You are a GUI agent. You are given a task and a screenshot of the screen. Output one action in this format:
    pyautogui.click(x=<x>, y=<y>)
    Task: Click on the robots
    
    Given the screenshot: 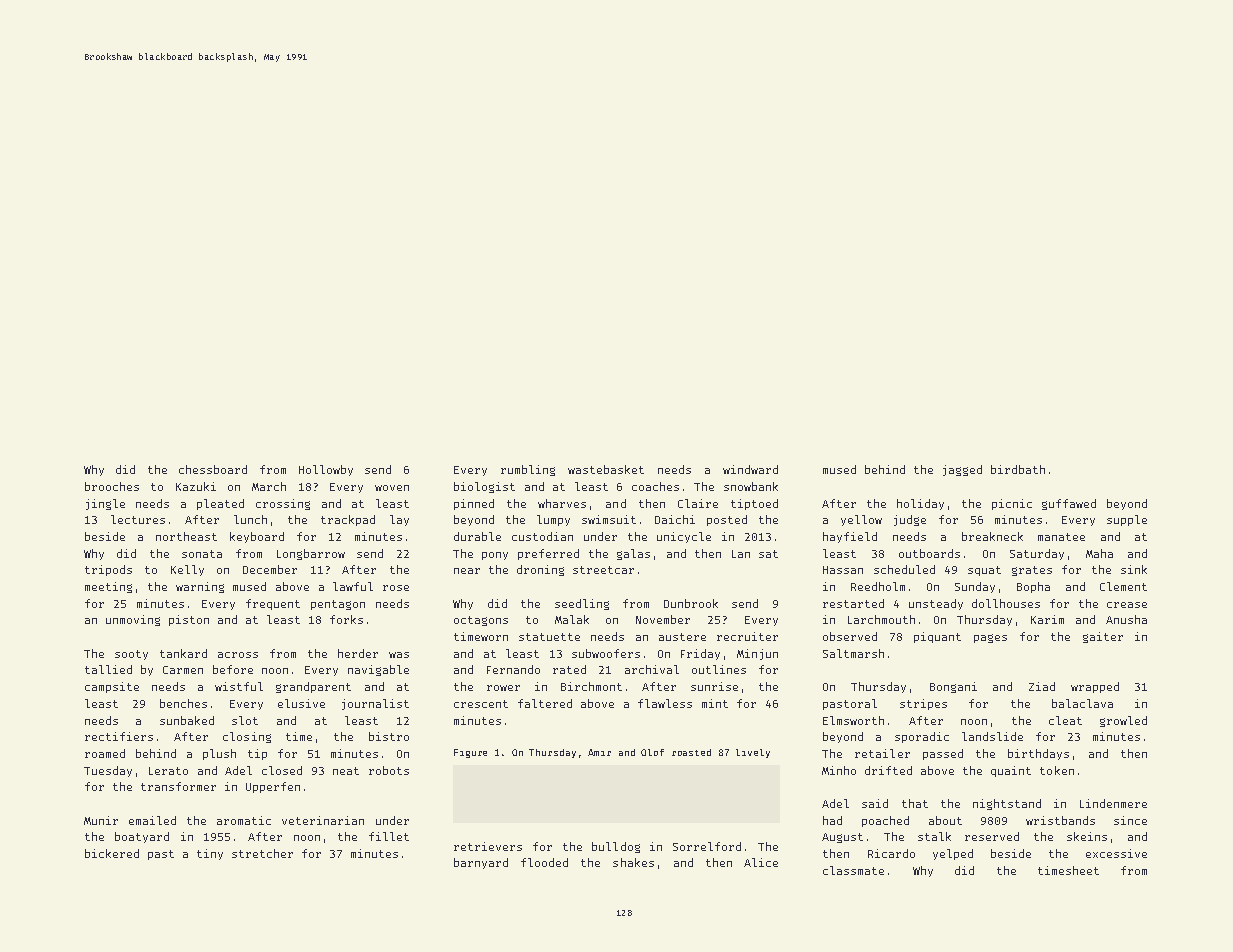 What is the action you would take?
    pyautogui.click(x=389, y=770)
